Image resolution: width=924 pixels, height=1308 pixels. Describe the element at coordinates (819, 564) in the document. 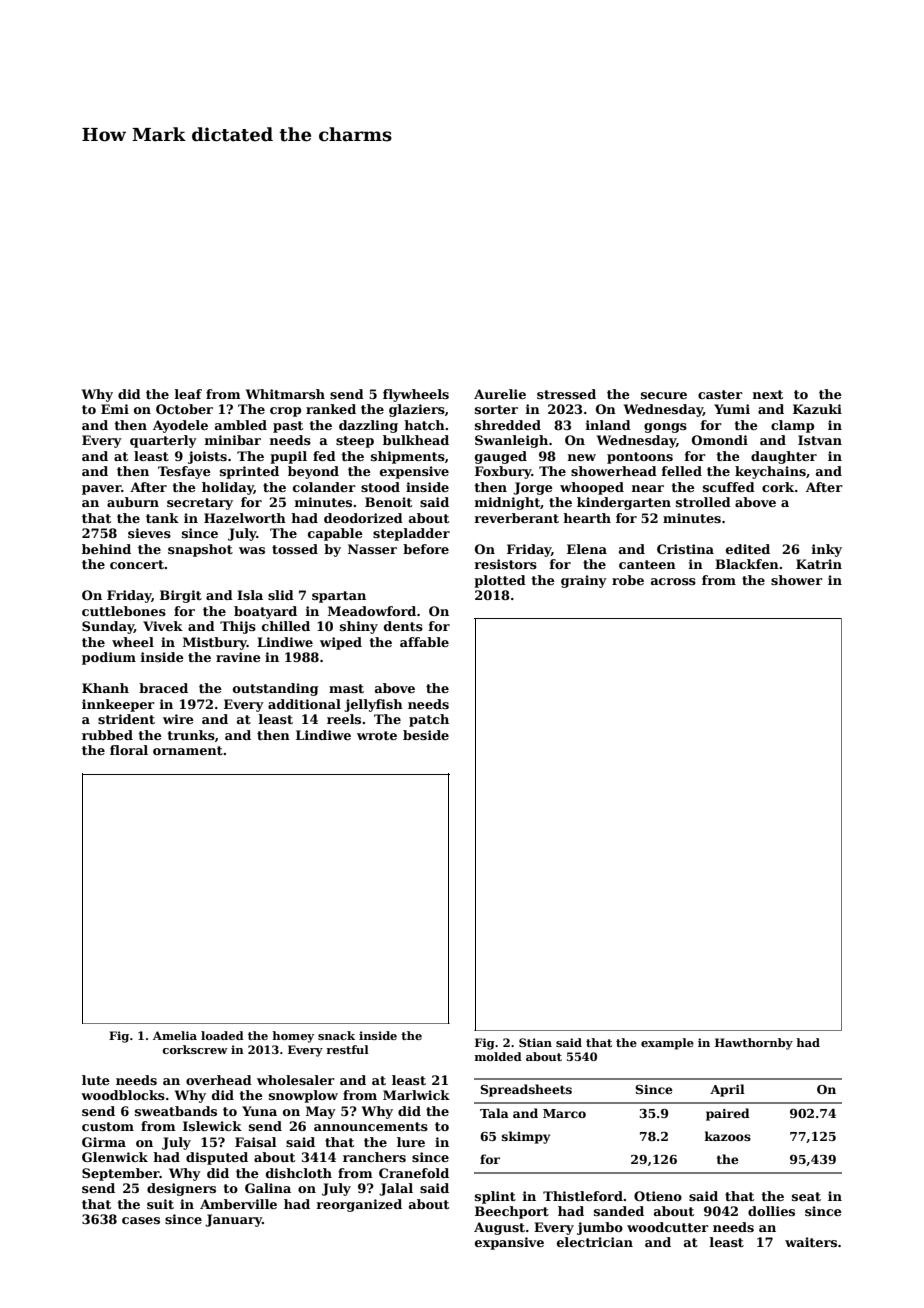

I see `Katrin` at that location.
